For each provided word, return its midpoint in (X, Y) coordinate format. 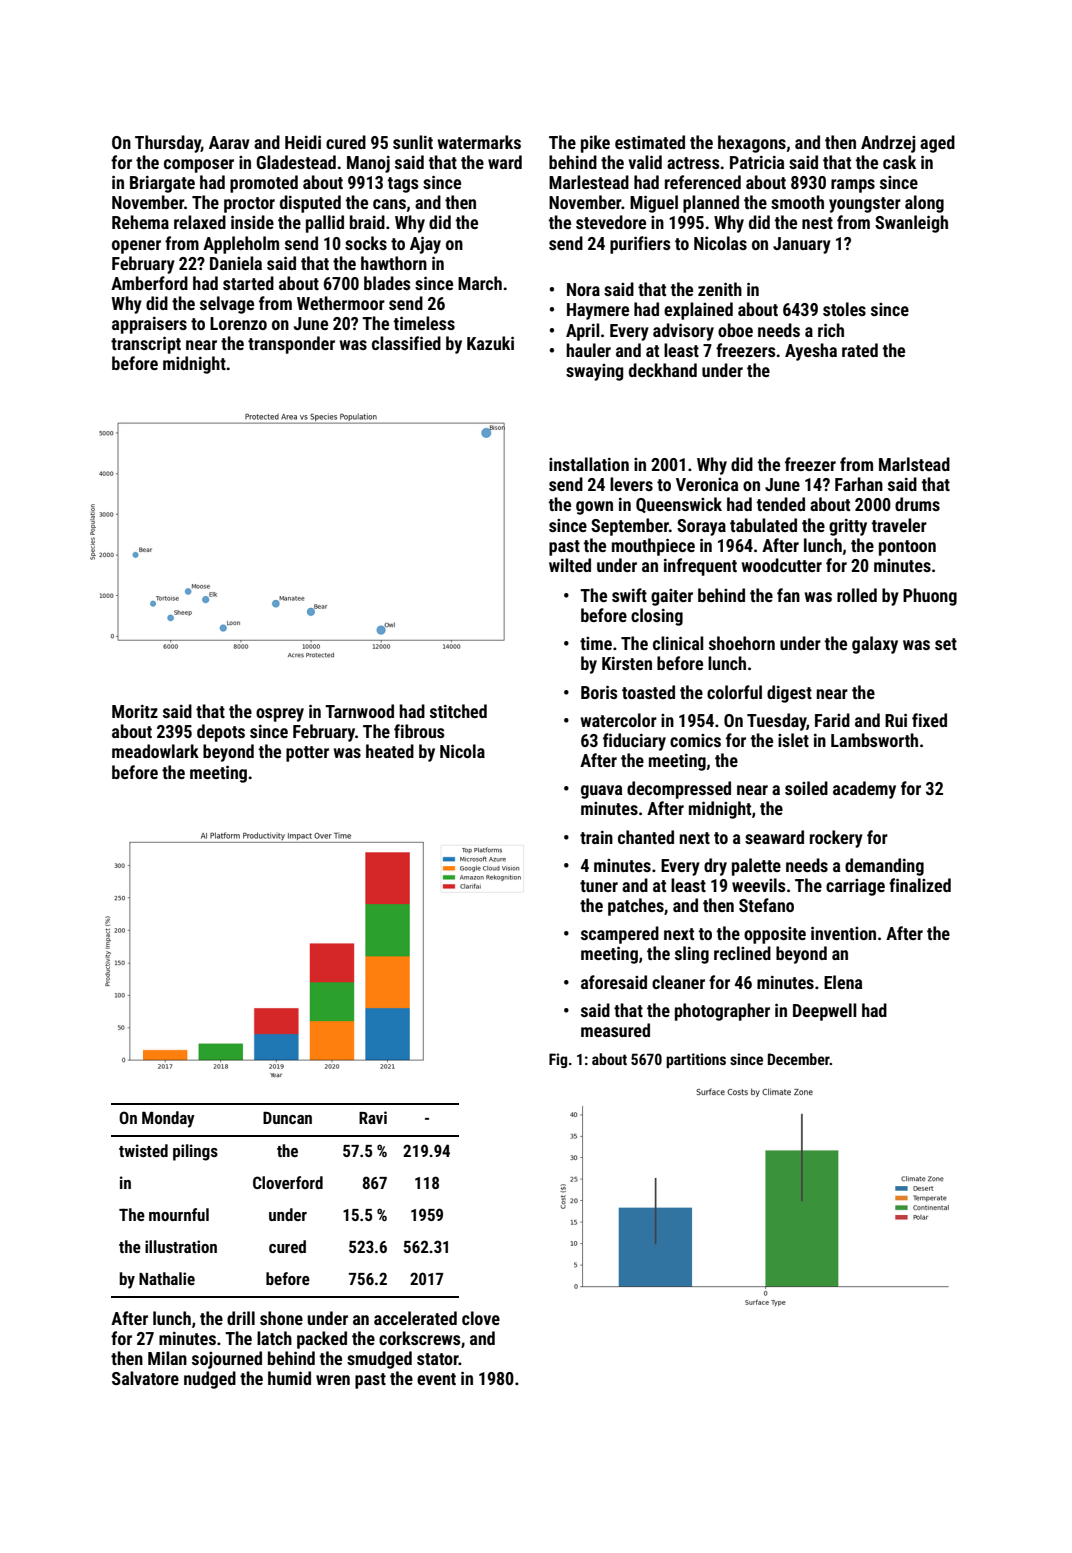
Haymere (598, 311)
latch (274, 1338)
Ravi (373, 1117)
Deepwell (825, 1012)
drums (917, 504)
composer (199, 166)
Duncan (287, 1117)
